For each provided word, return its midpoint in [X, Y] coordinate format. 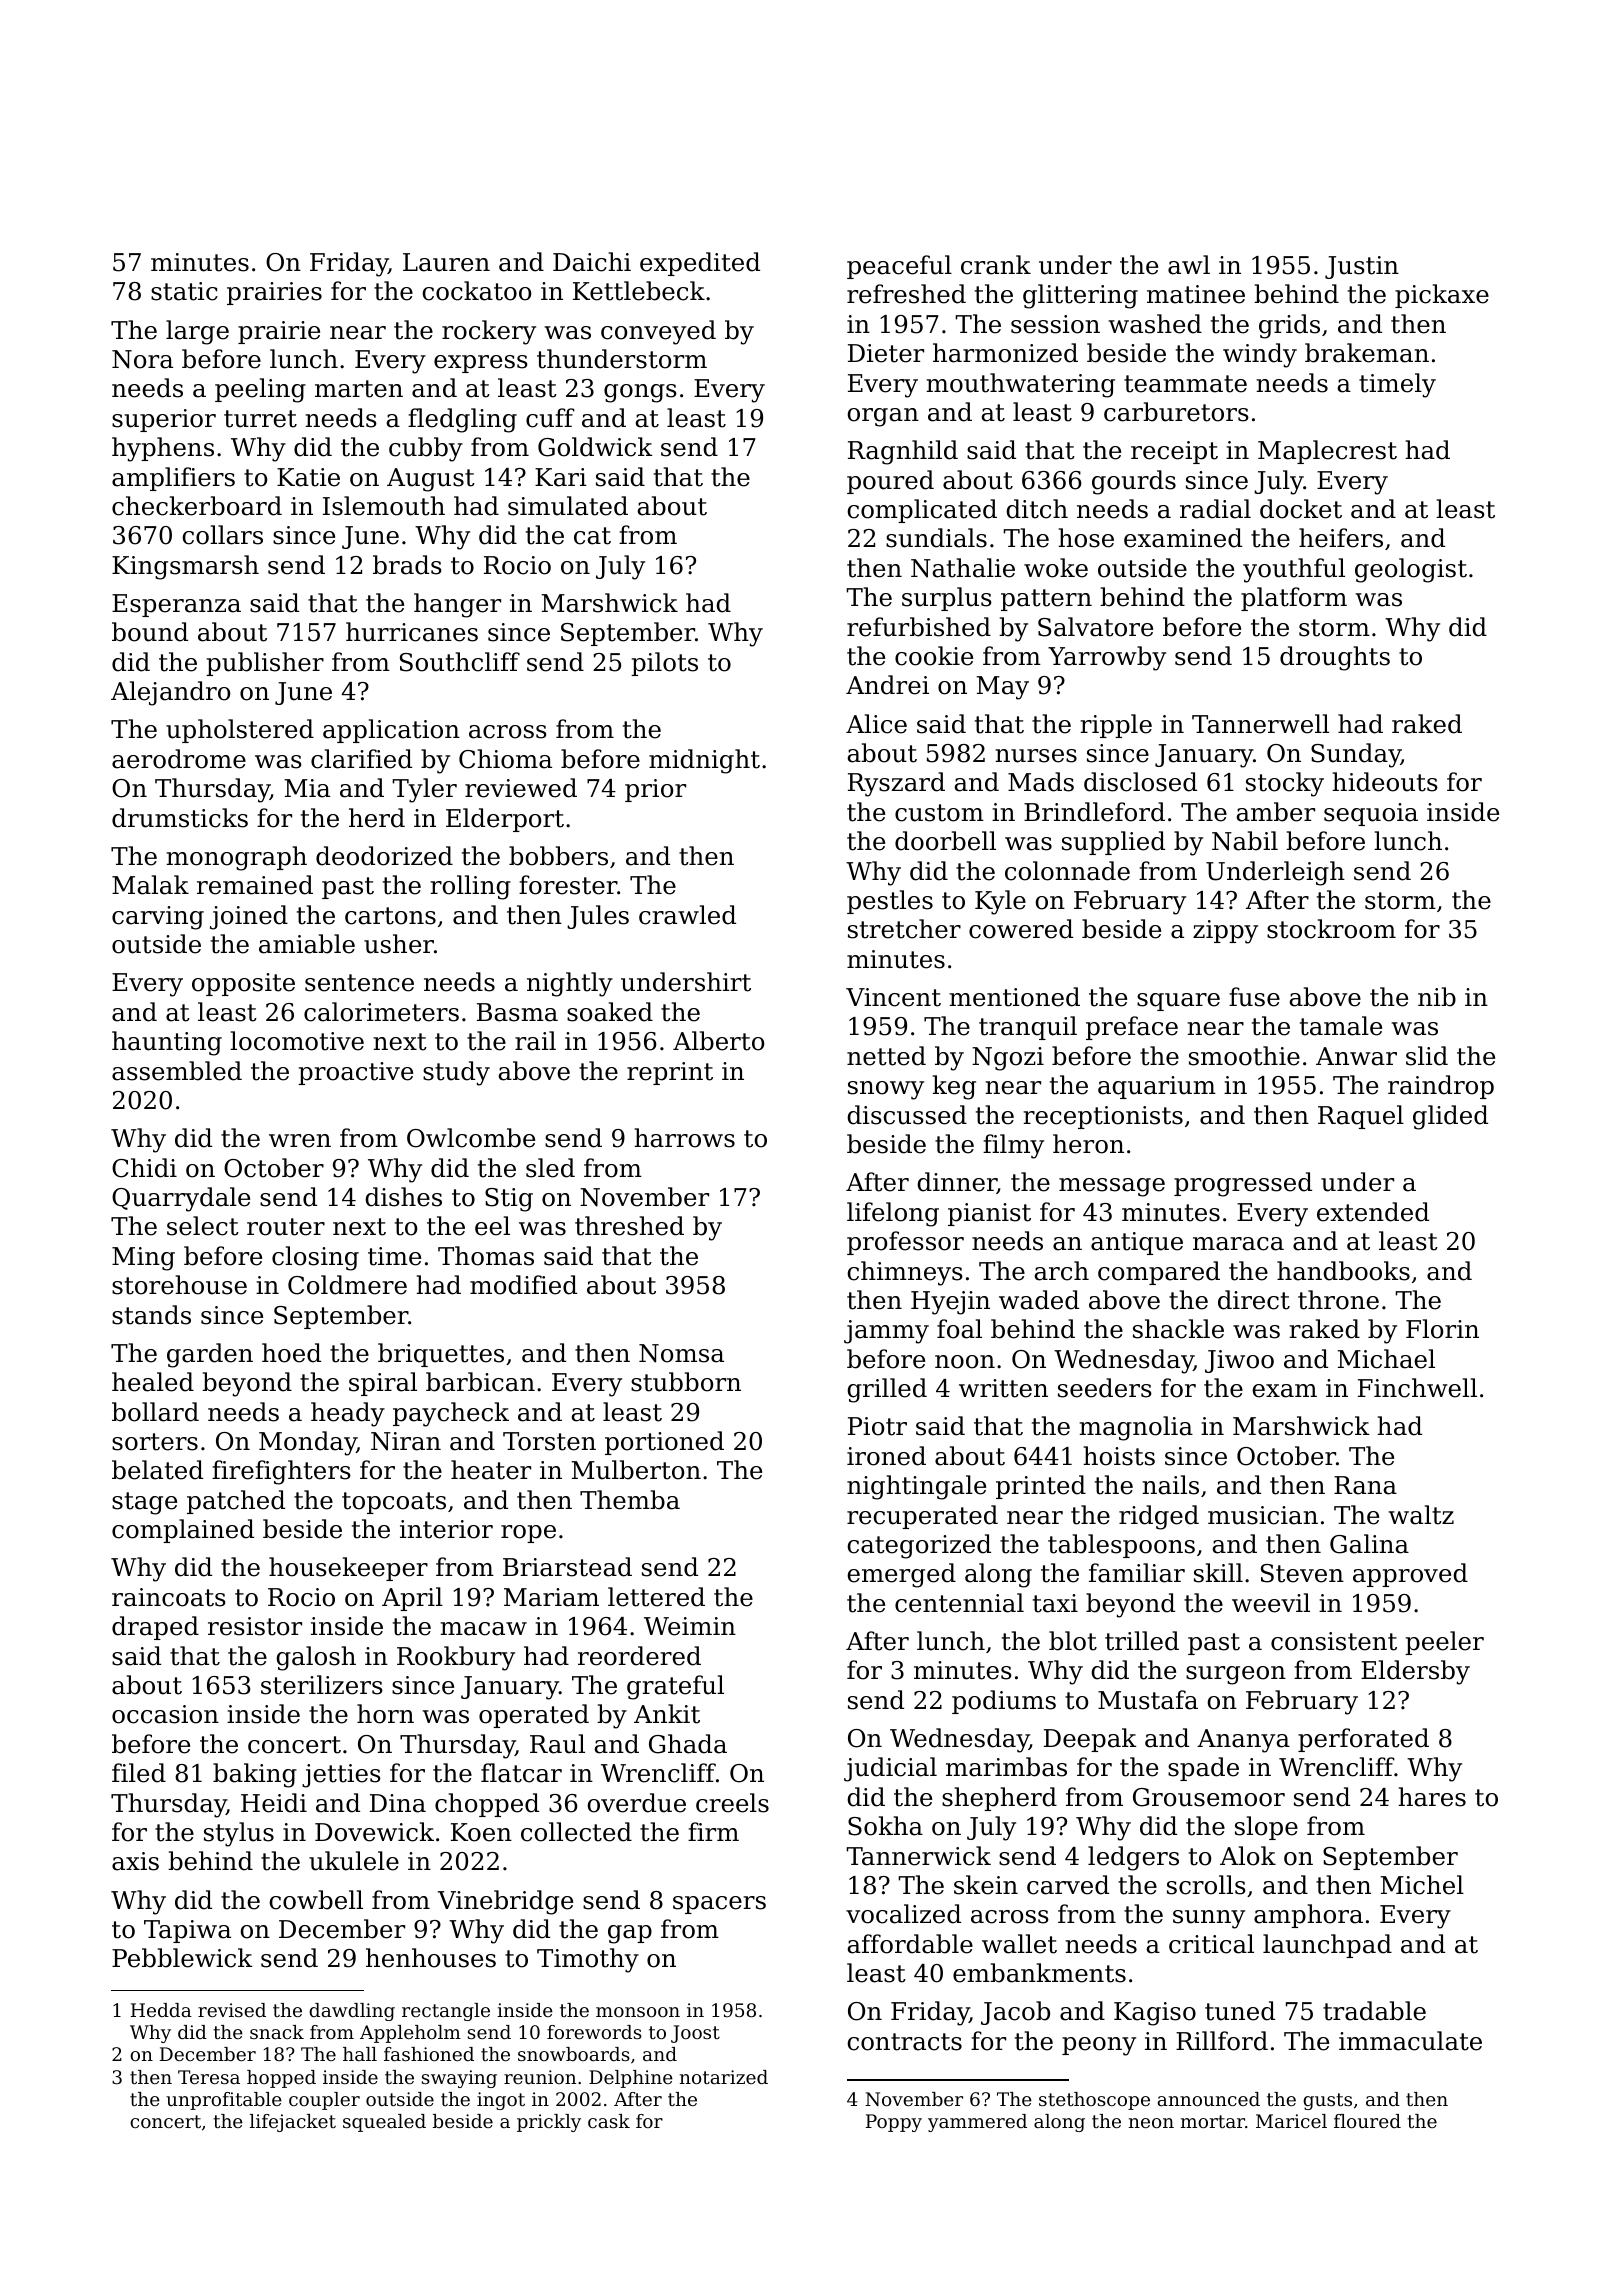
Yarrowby [1107, 658]
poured [890, 482]
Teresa [209, 2077]
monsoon [638, 2012]
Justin [1362, 267]
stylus [239, 1834]
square [1178, 1002]
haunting [167, 1043]
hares [1432, 1797]
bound [150, 632]
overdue [636, 1803]
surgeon [1236, 1675]
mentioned [1014, 997]
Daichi [592, 262]
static [184, 291]
